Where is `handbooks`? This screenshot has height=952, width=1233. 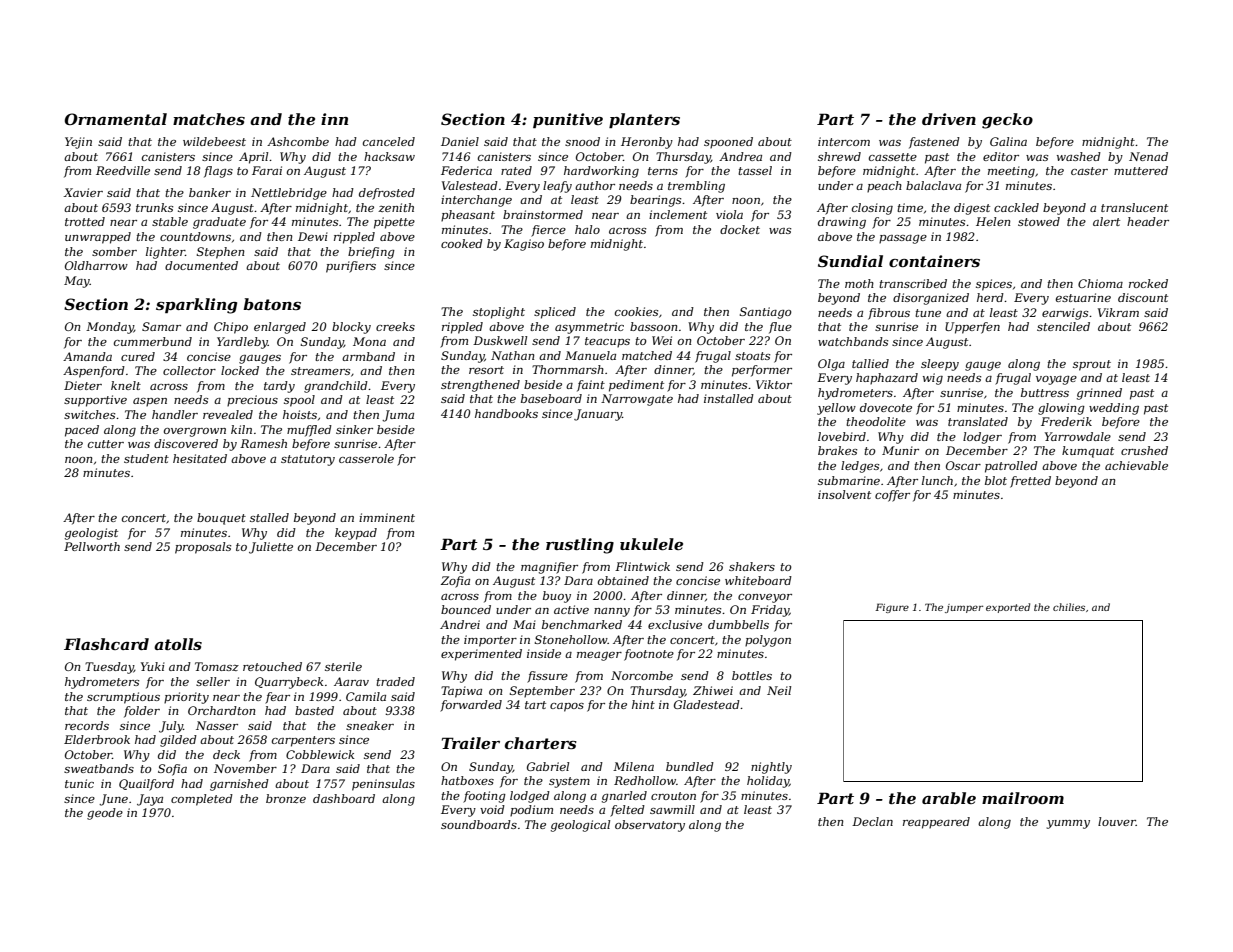
handbooks is located at coordinates (506, 413).
